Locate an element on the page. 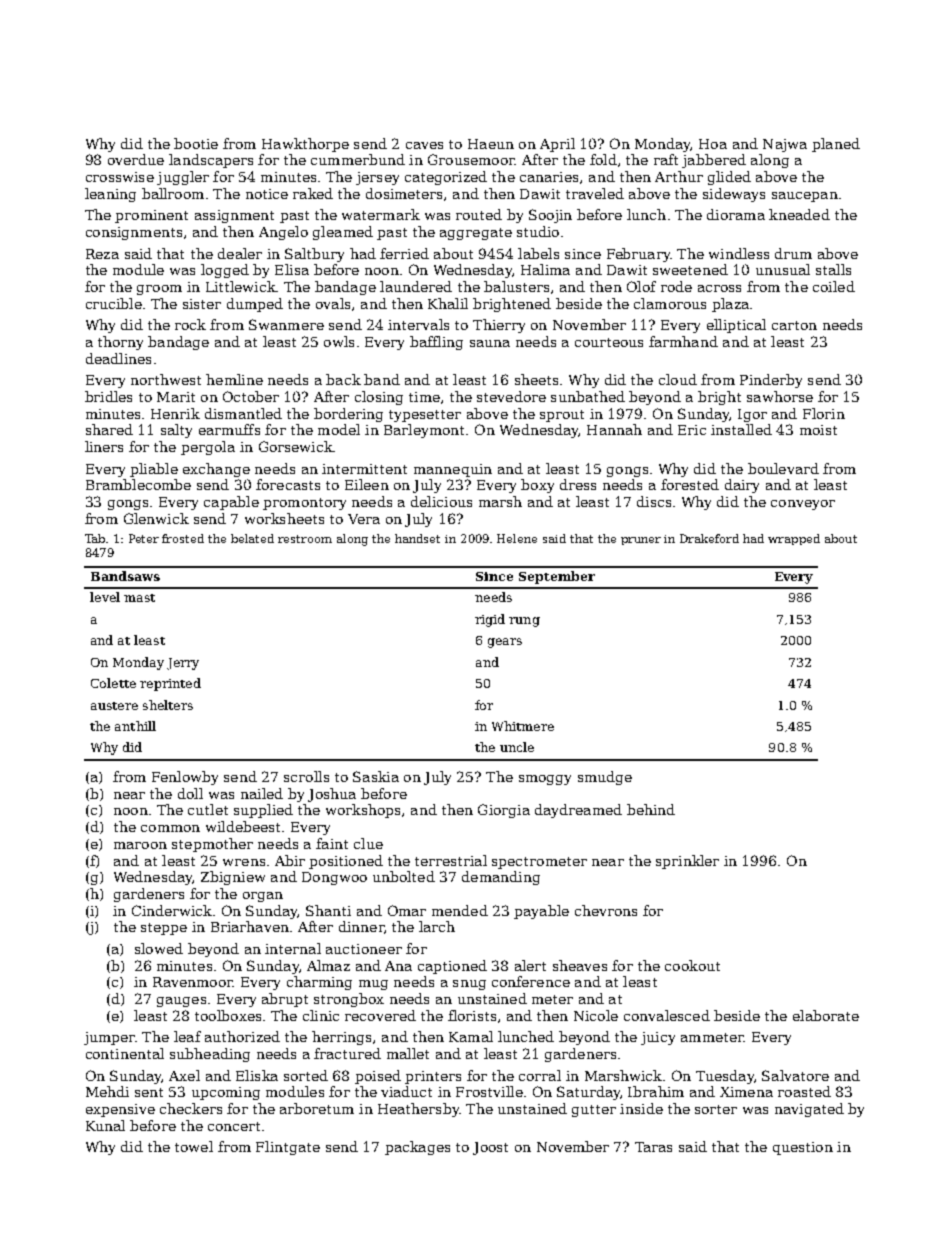 Image resolution: width=952 pixels, height=1233 pixels. mallet is located at coordinates (408, 1053).
